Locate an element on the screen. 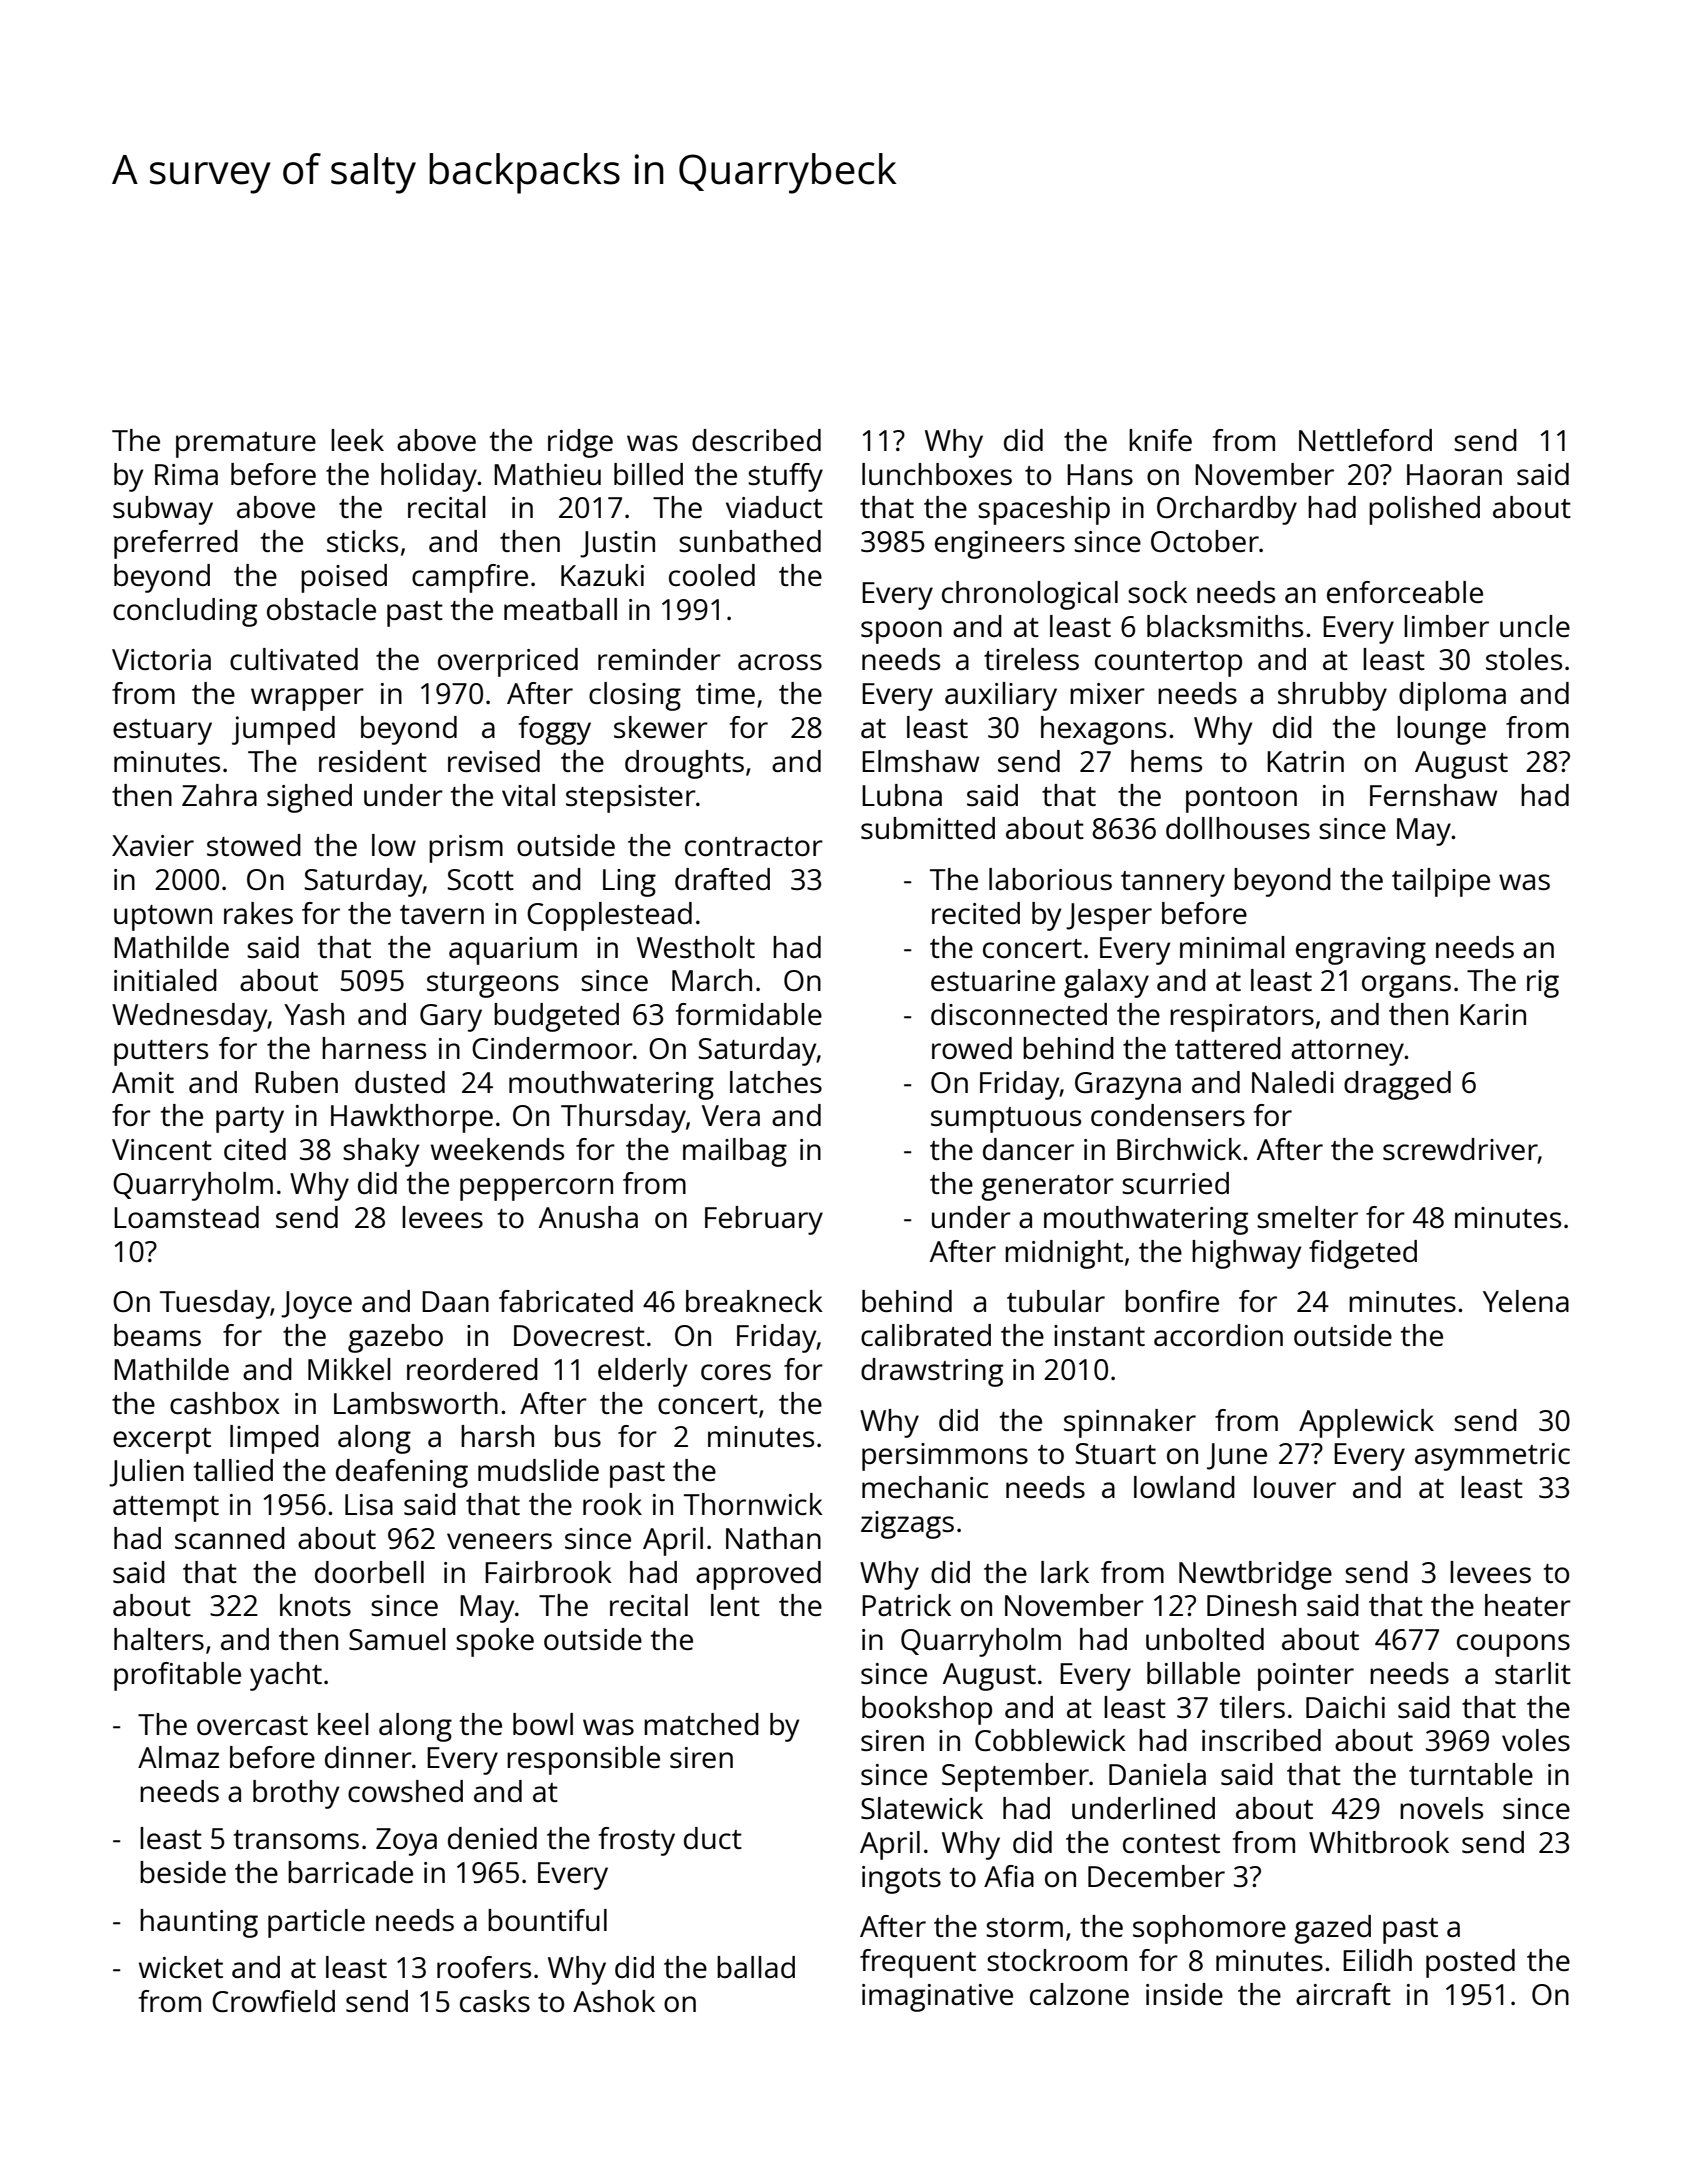 This screenshot has height=2178, width=1683. lunchboxes is located at coordinates (937, 474).
